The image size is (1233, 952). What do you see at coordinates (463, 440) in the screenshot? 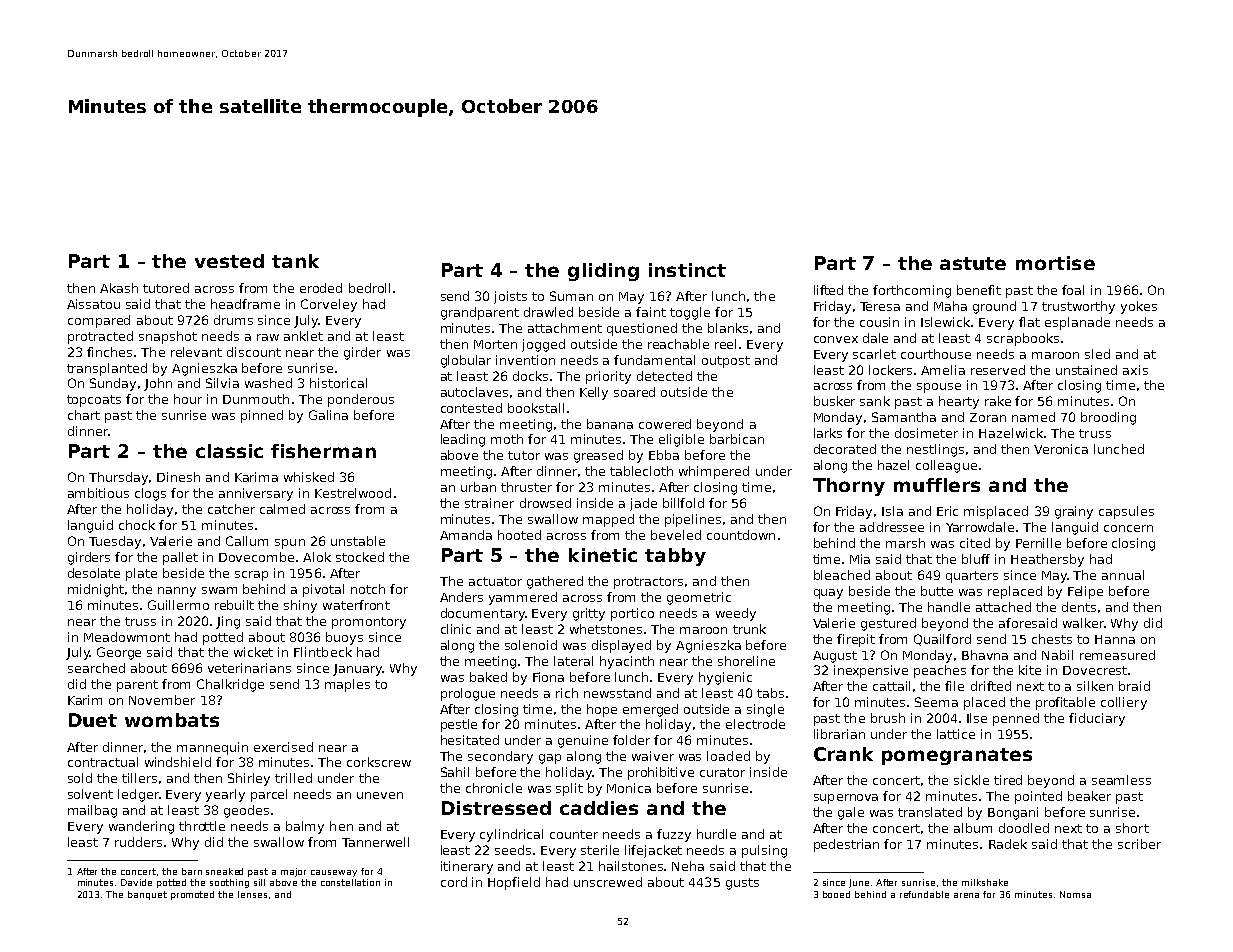
I see `leading` at bounding box center [463, 440].
